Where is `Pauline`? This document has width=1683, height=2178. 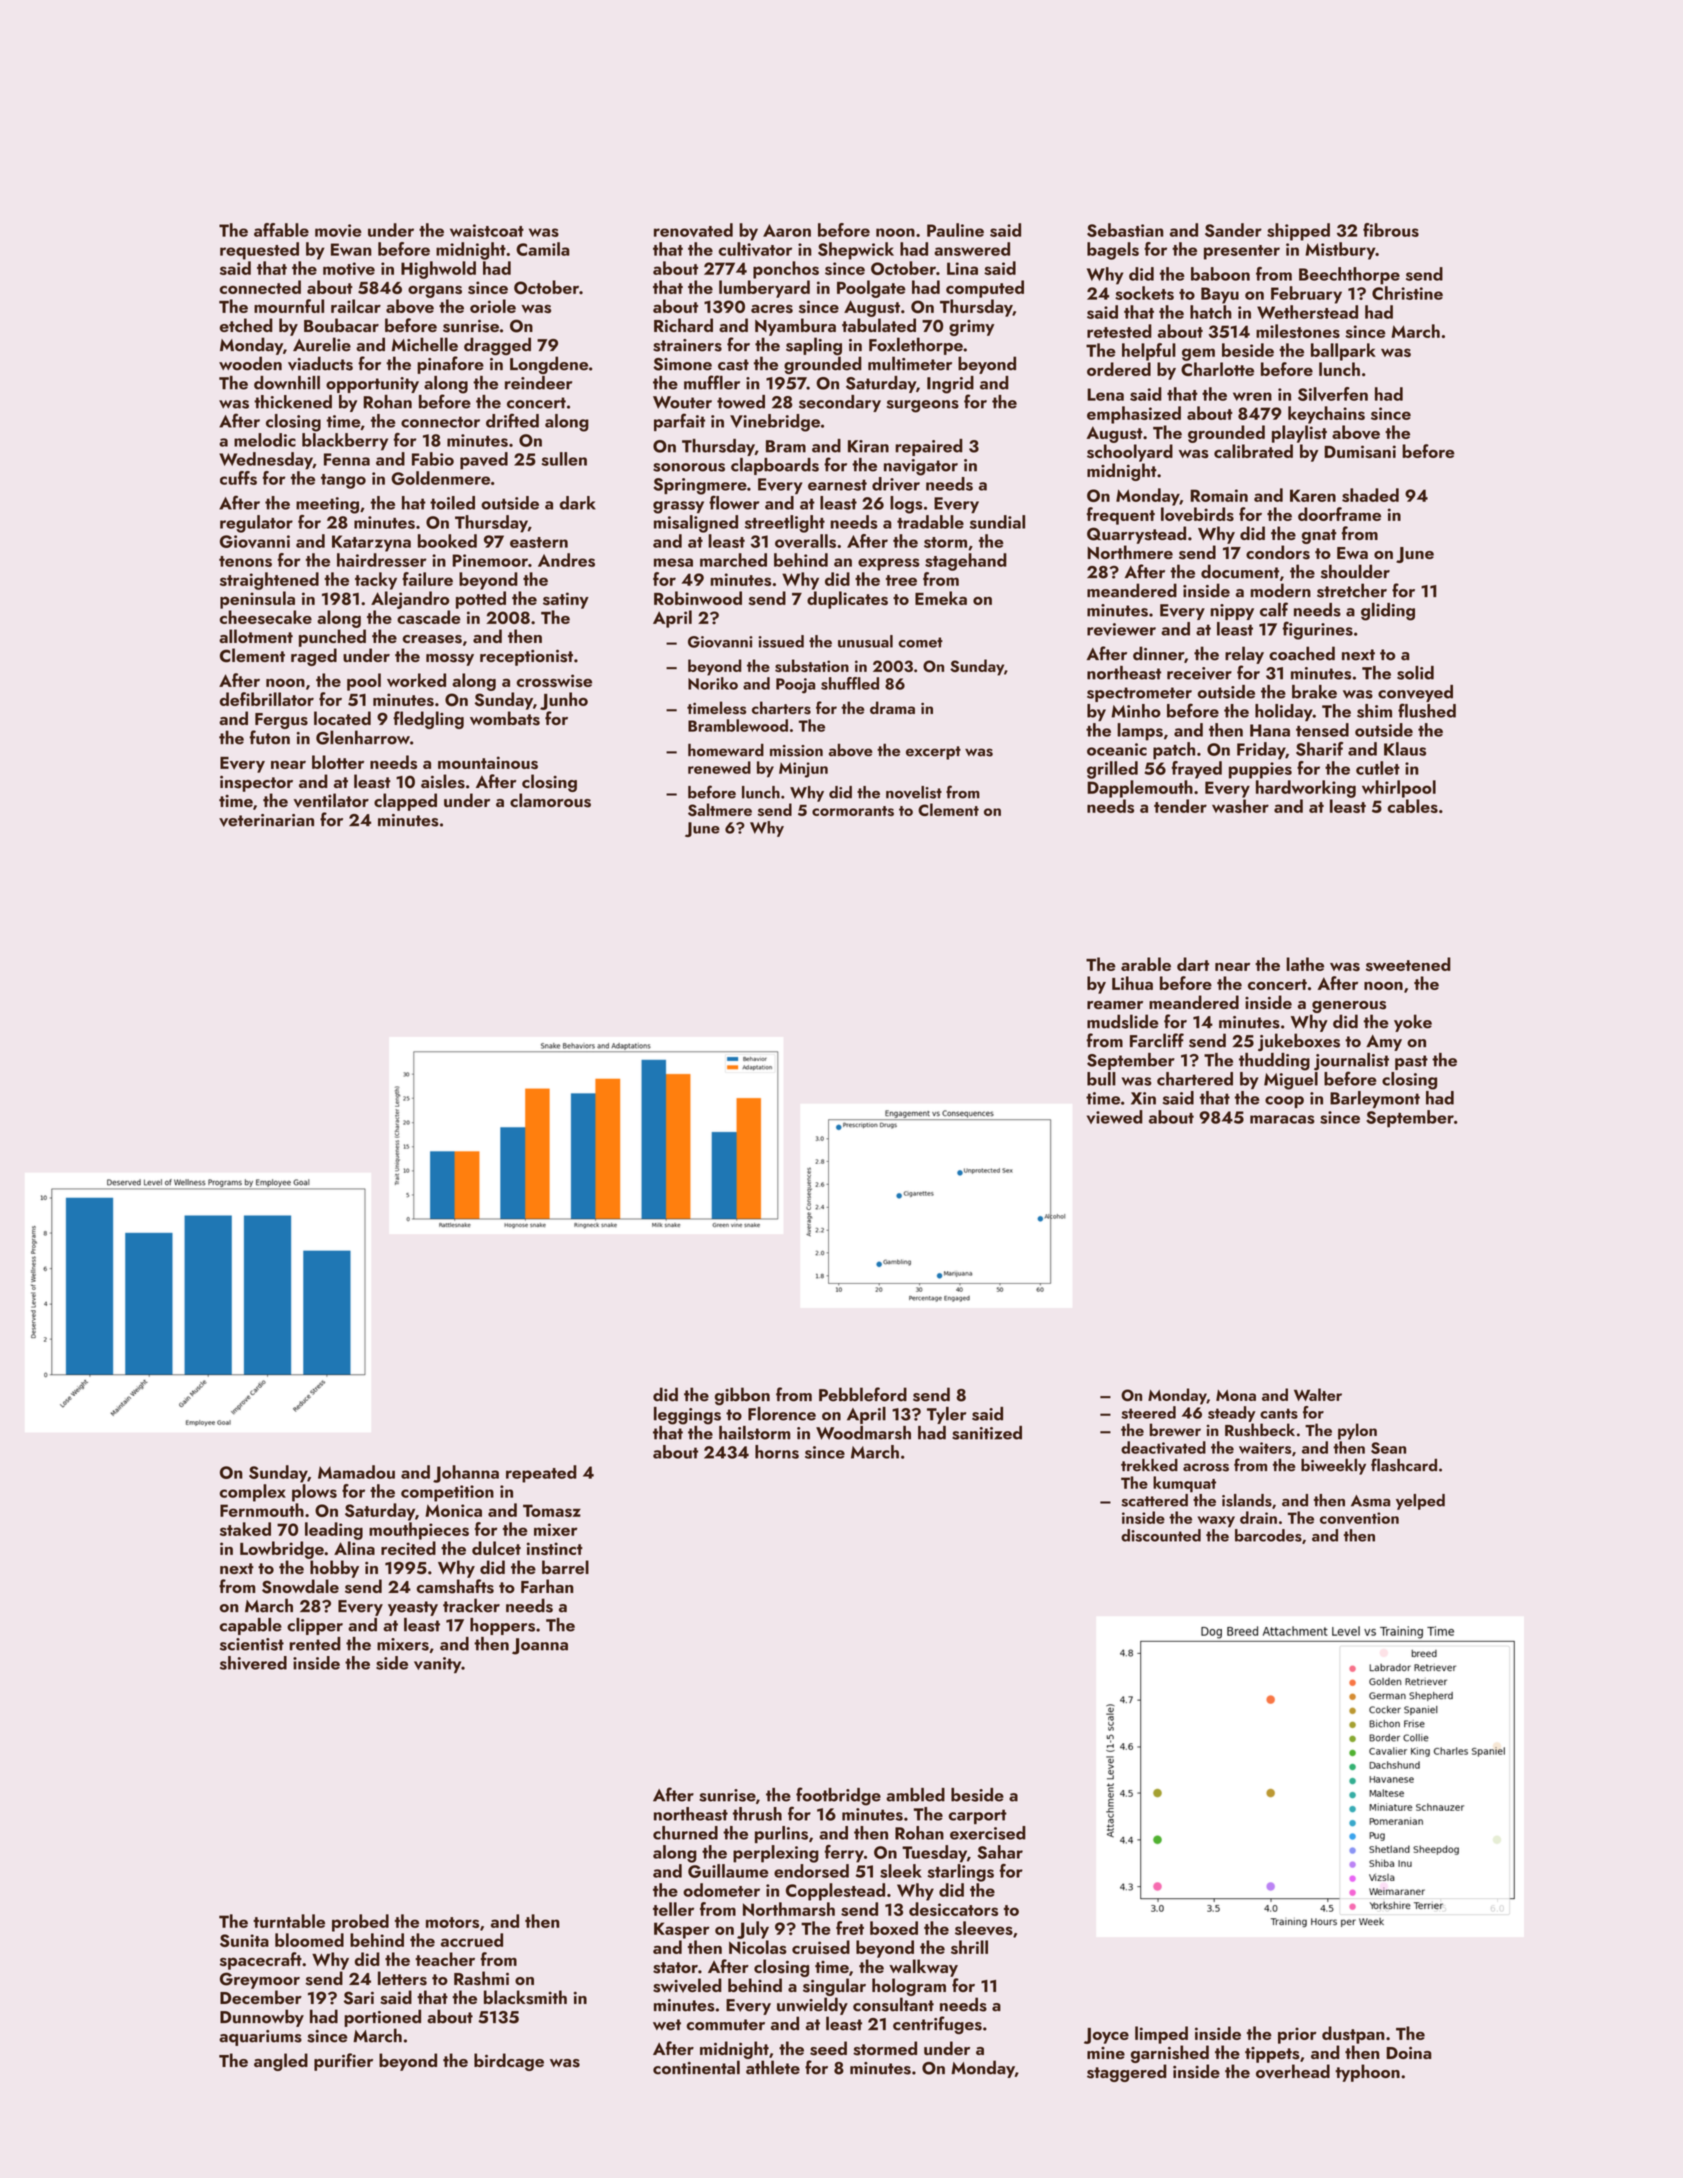
Pauline is located at coordinates (955, 230).
